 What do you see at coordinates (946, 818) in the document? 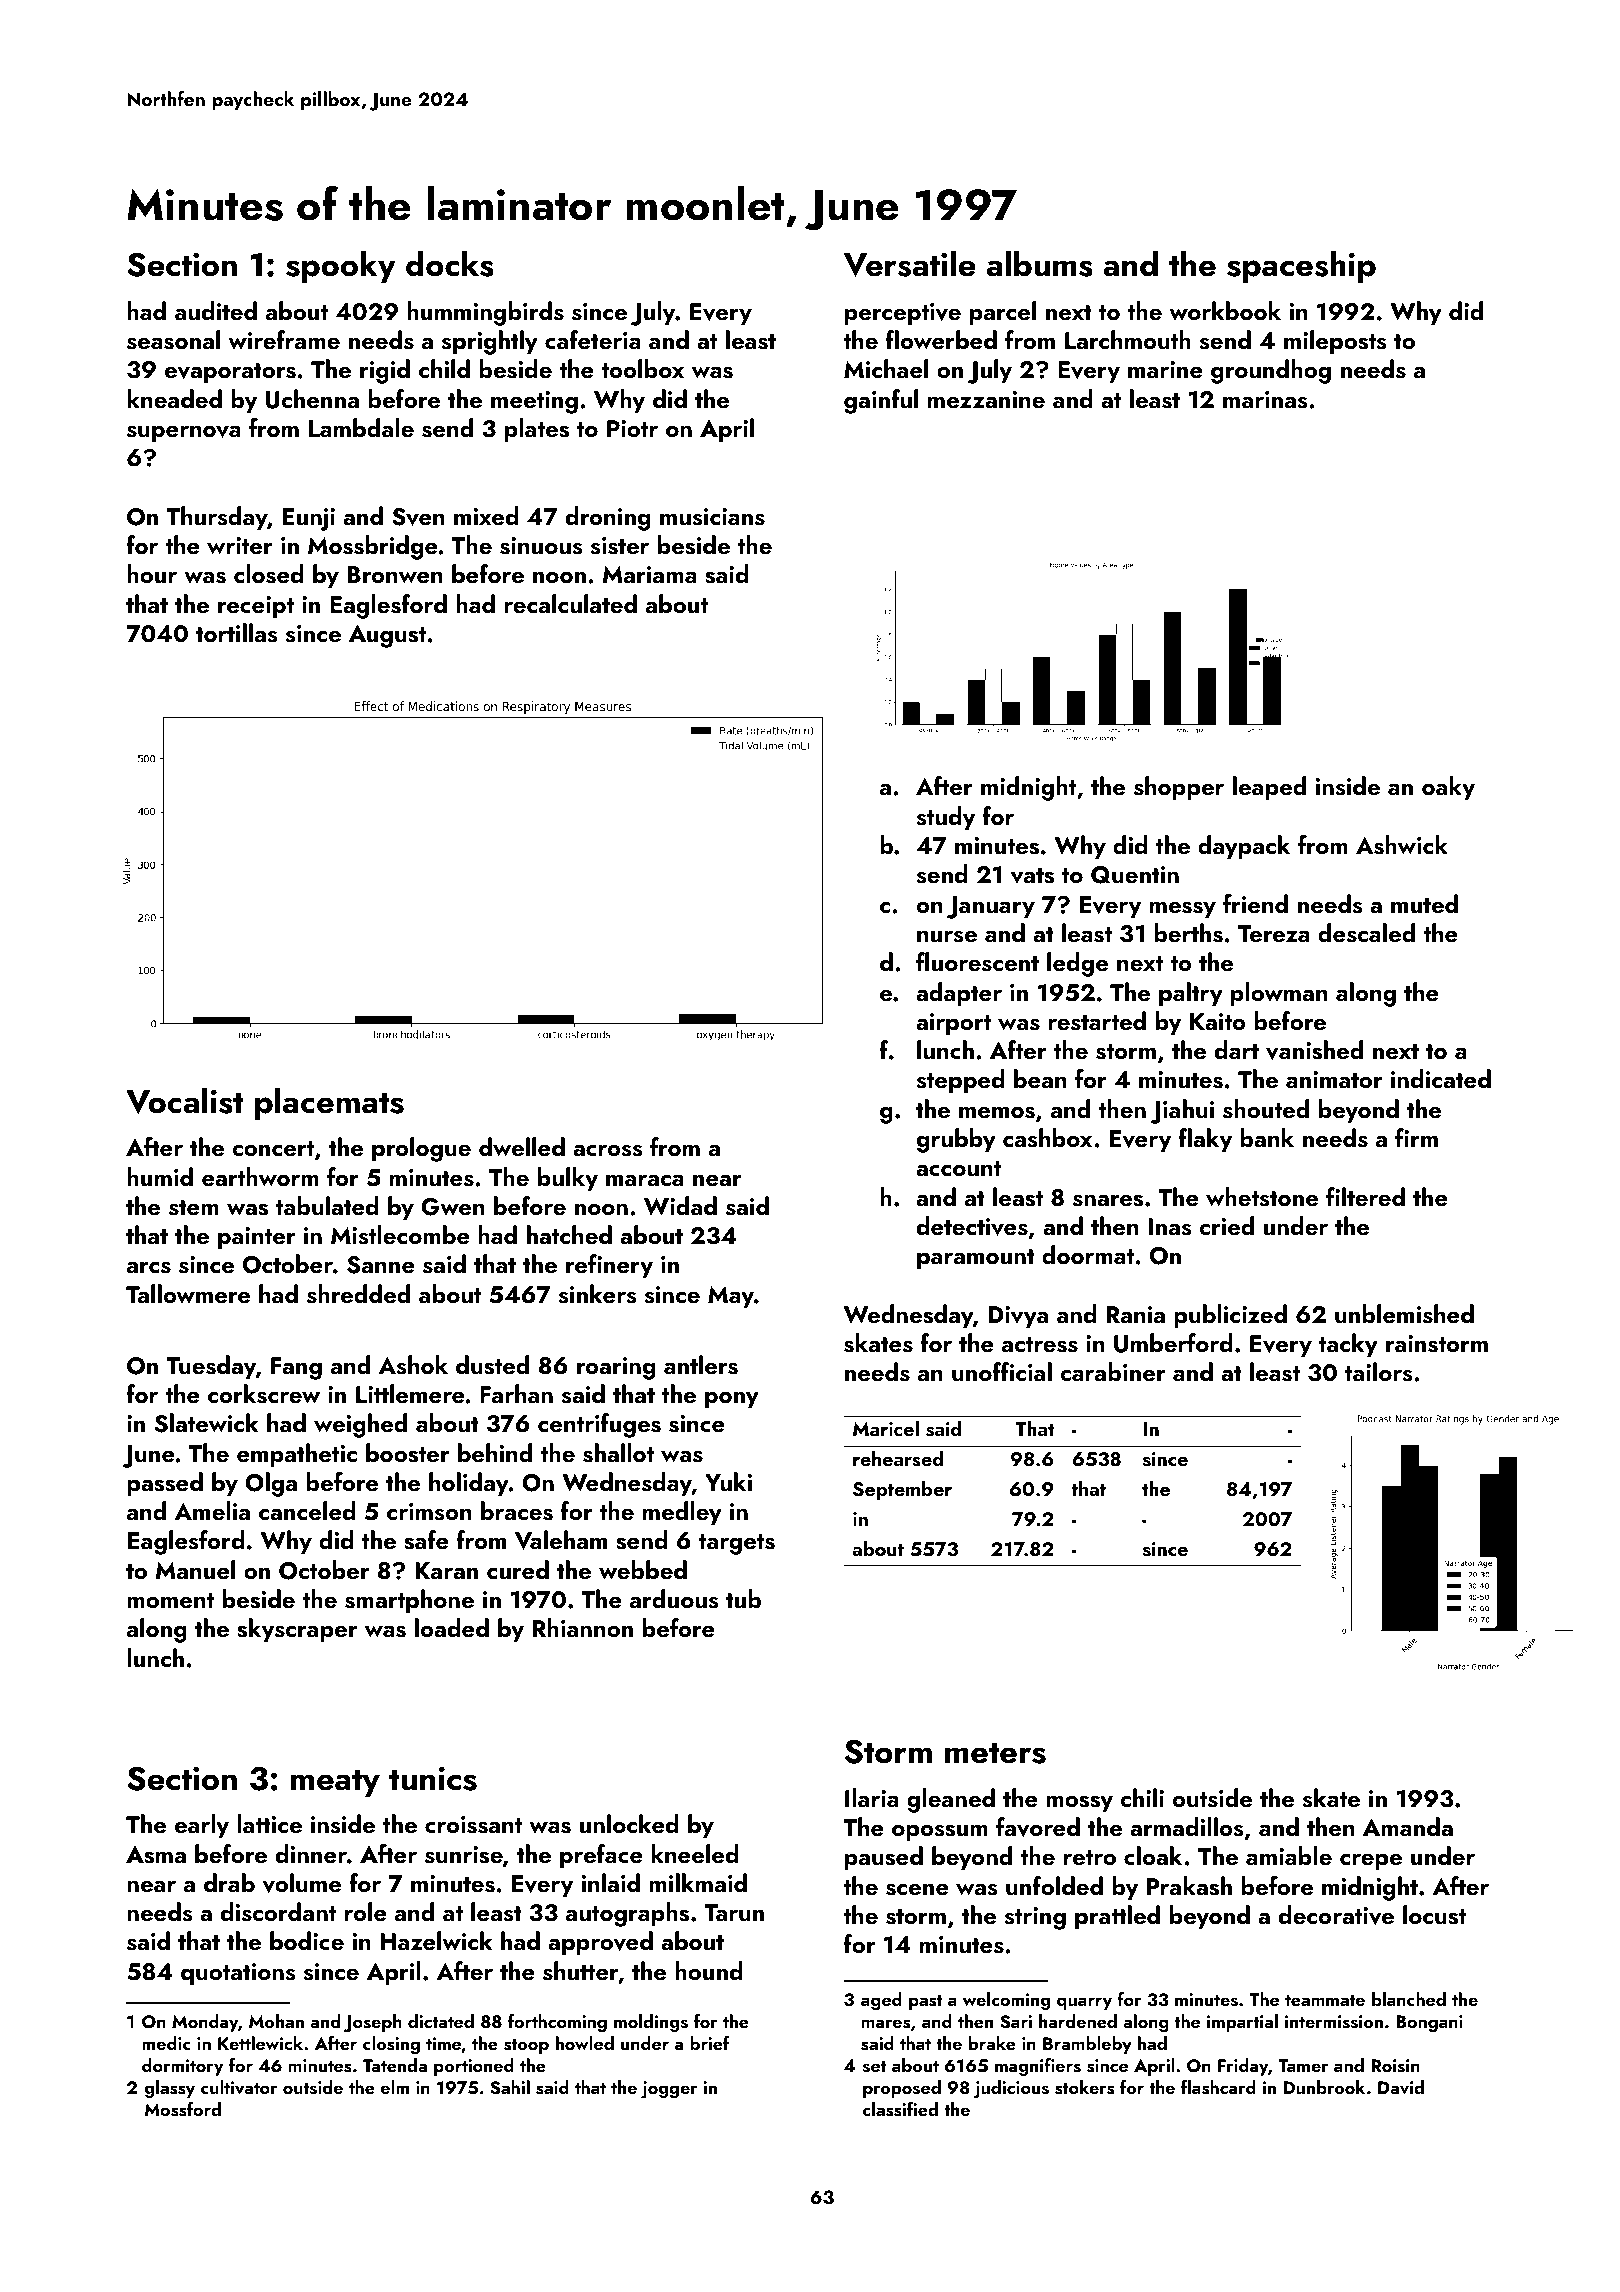
I see `study` at bounding box center [946, 818].
